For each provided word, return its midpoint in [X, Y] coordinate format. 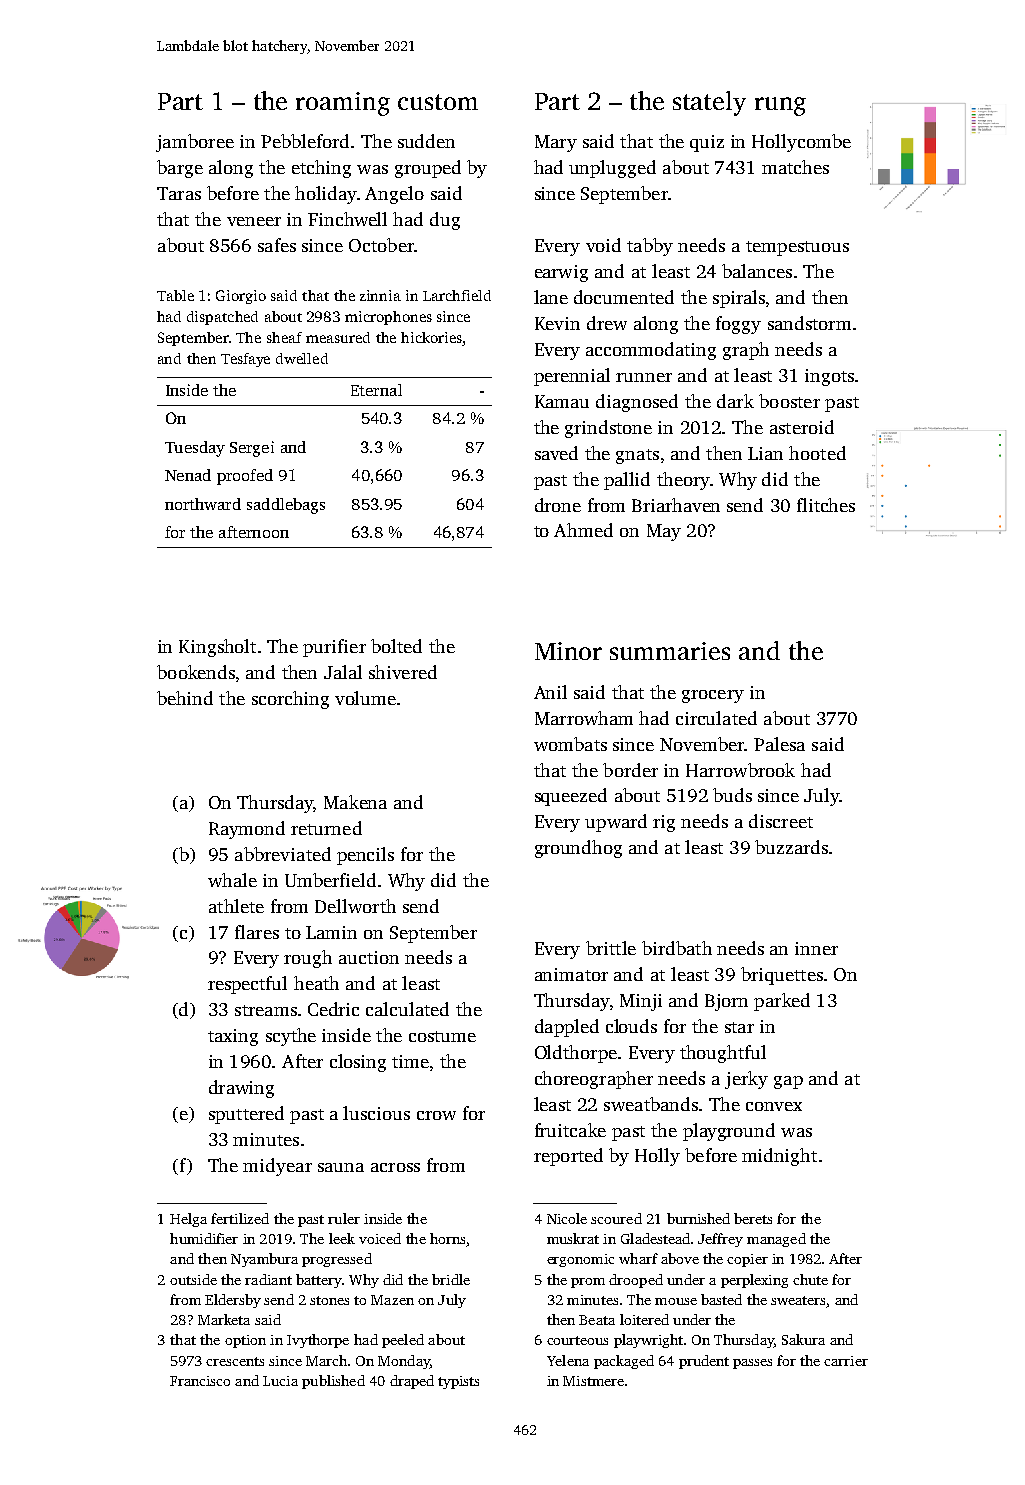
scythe [291, 1037]
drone [558, 505]
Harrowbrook [740, 770]
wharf [638, 1258]
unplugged [612, 169]
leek [342, 1238]
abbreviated [283, 854]
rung [780, 106]
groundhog [578, 849]
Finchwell [347, 219]
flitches [826, 505]
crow [436, 1115]
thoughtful [723, 1054]
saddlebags [286, 506]
